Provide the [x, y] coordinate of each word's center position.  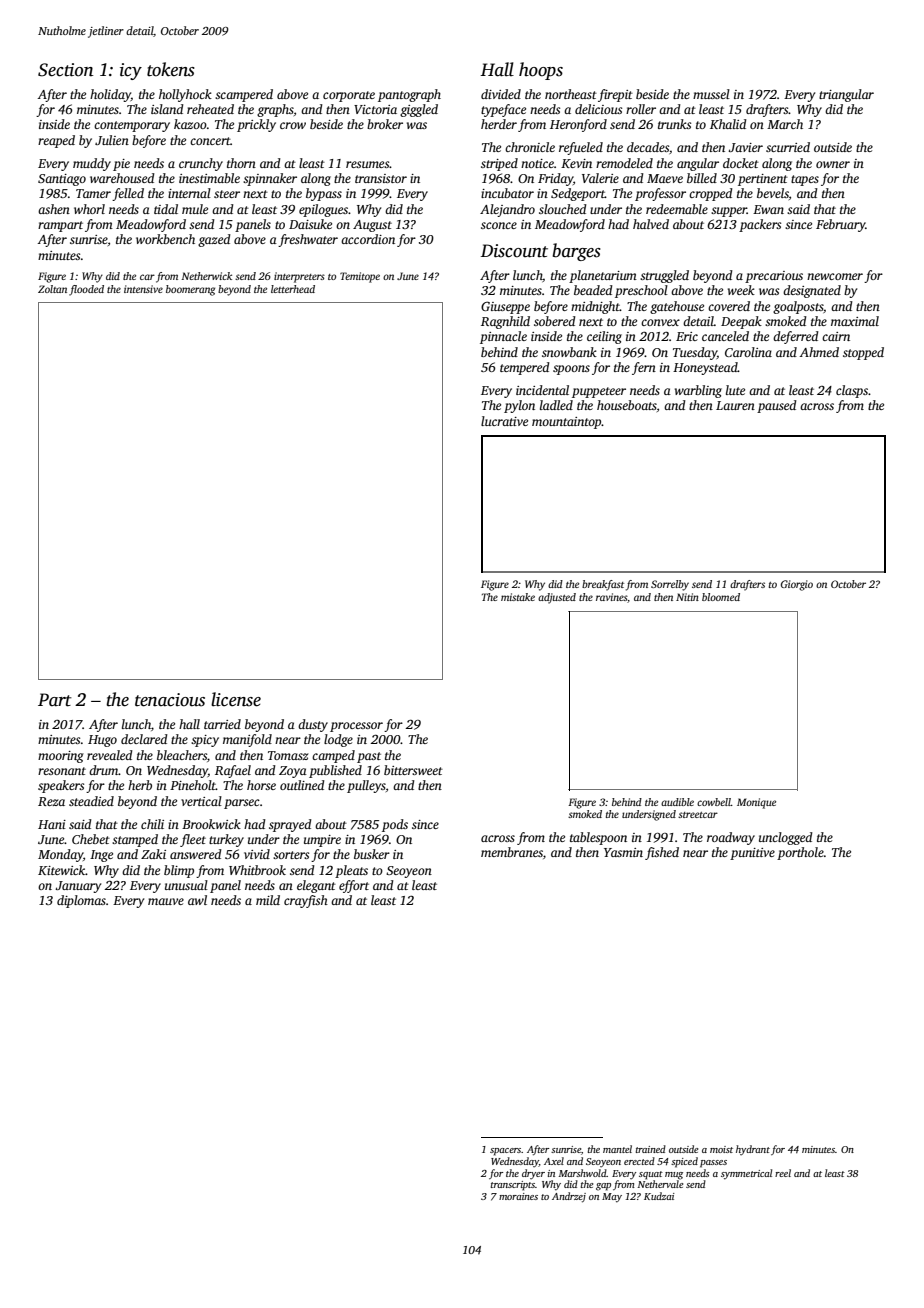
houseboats [627, 405]
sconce [499, 225]
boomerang [190, 290]
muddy [92, 164]
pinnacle [503, 337]
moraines [518, 1196]
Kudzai [659, 1196]
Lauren [735, 405]
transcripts [513, 1186]
